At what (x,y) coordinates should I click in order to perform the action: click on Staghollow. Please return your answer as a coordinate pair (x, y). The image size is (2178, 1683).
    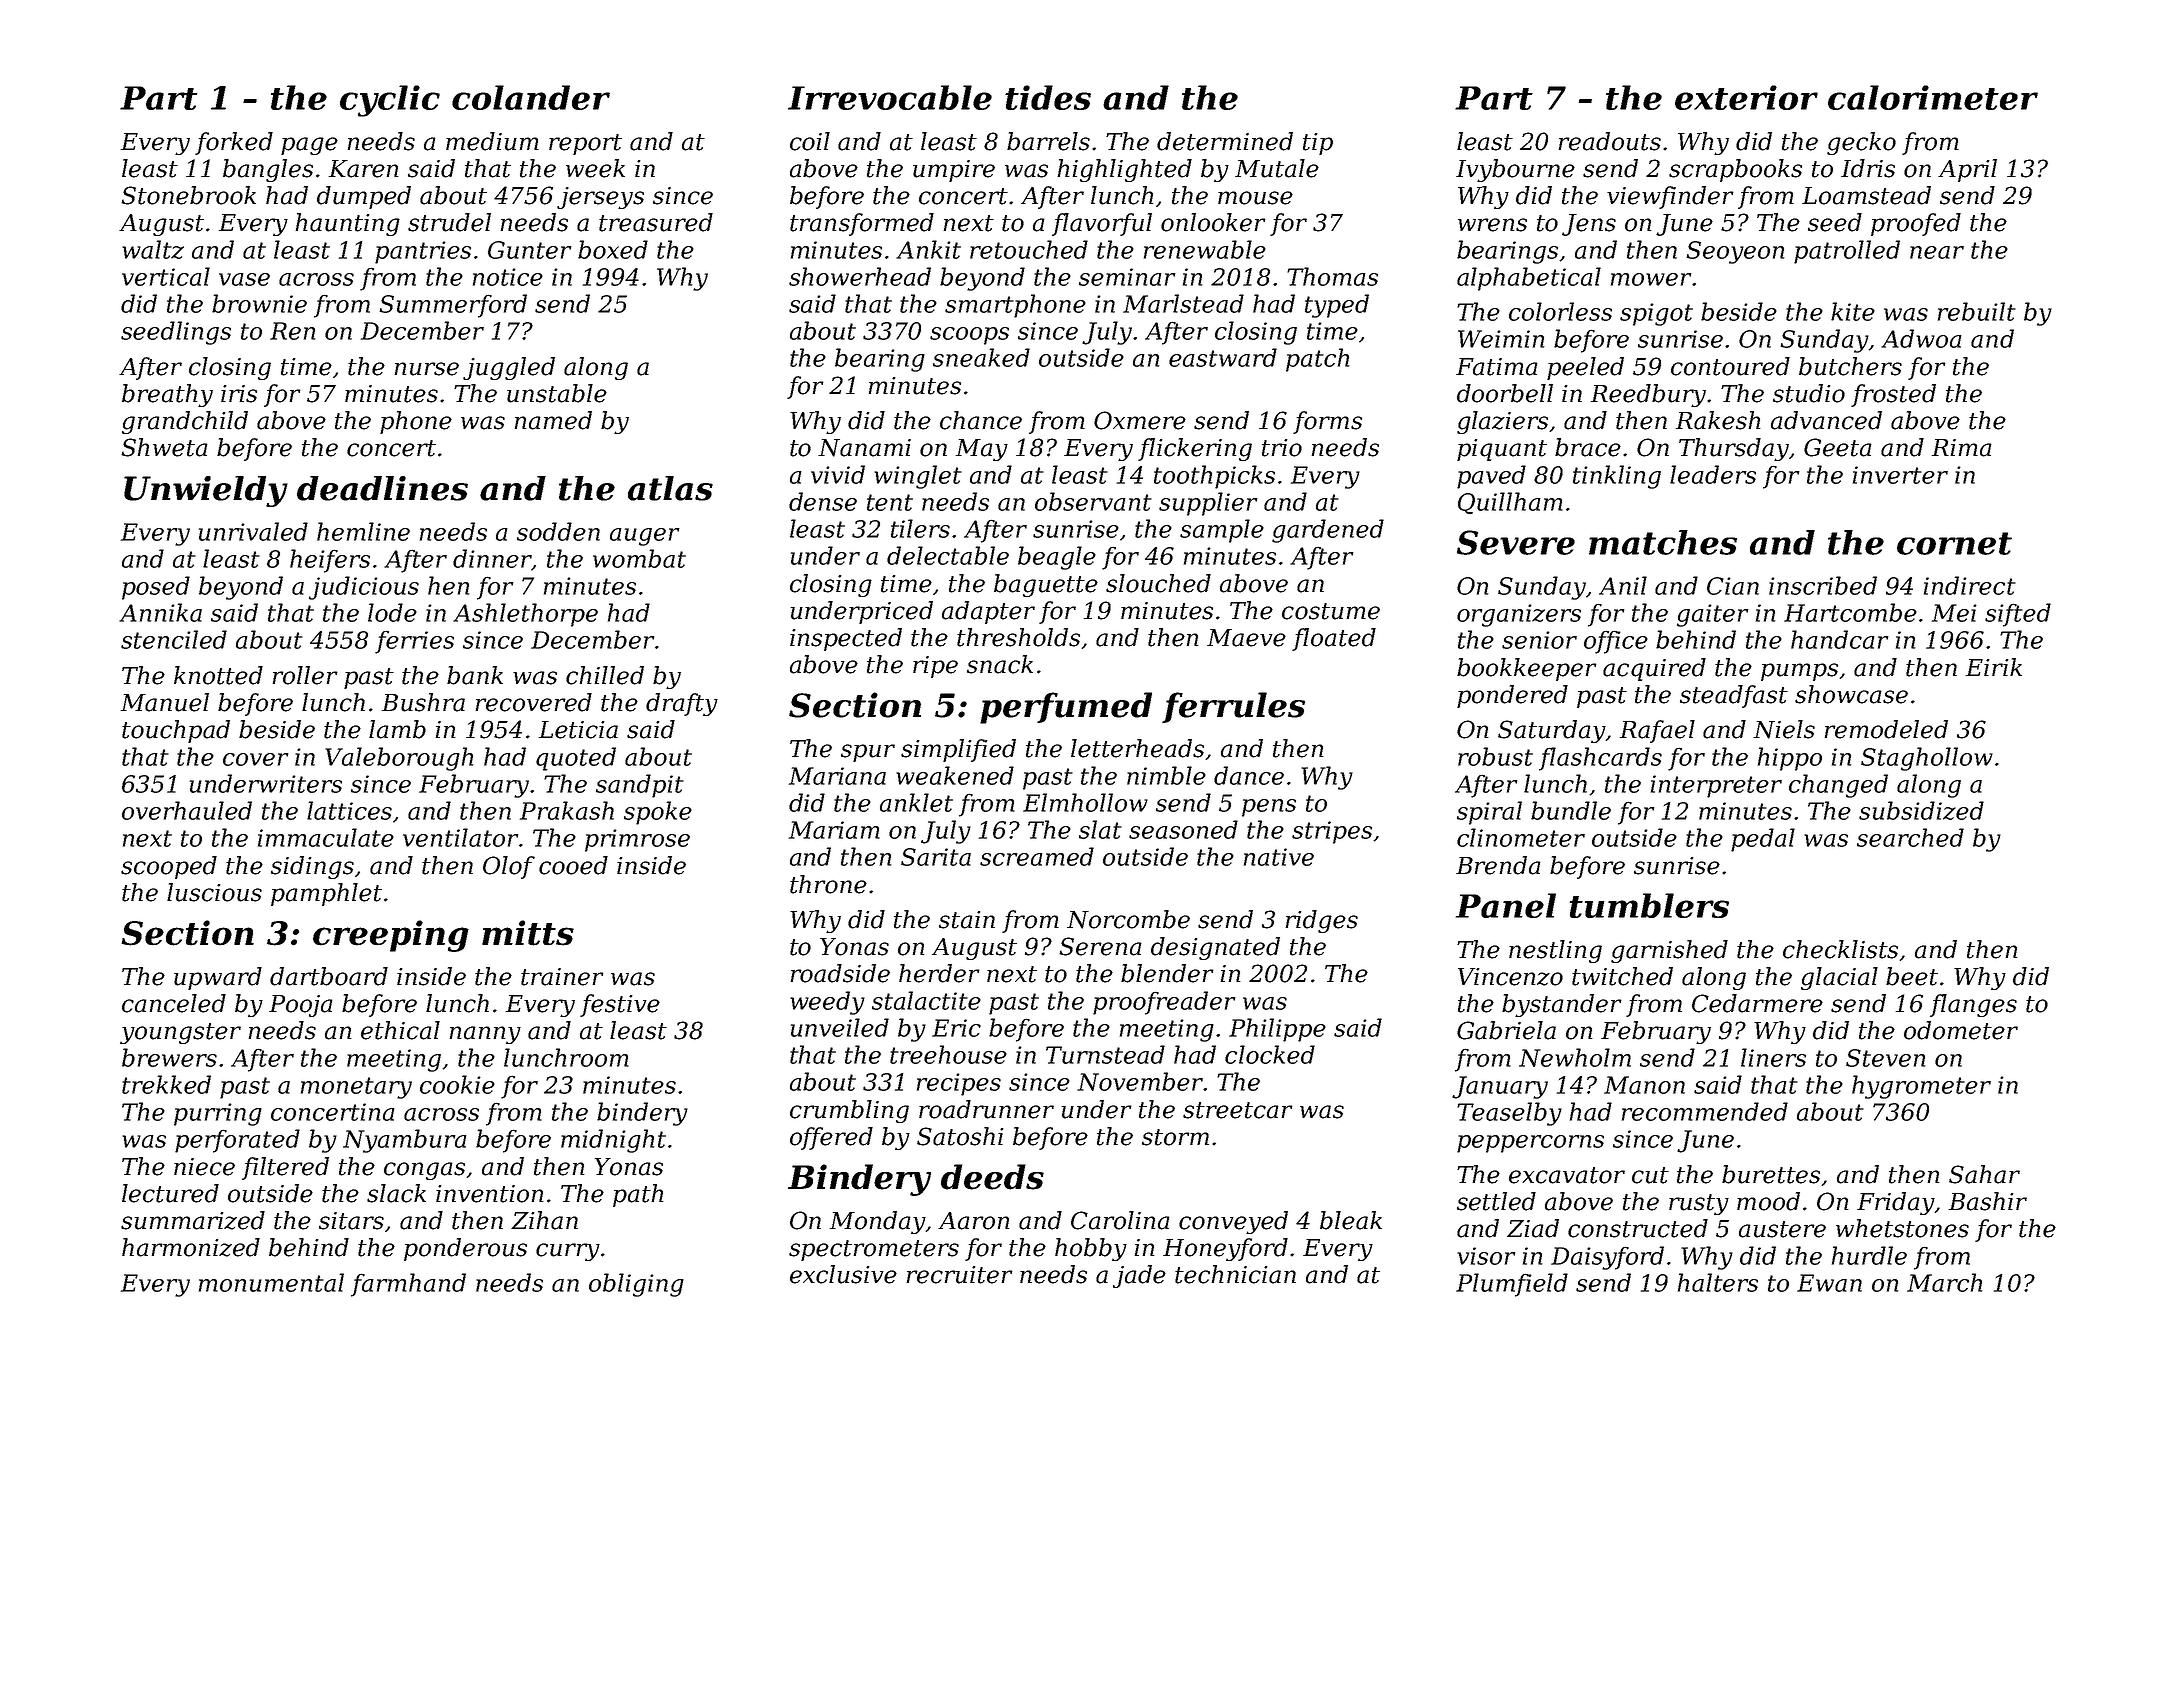
    Looking at the image, I should click on (1927, 759).
